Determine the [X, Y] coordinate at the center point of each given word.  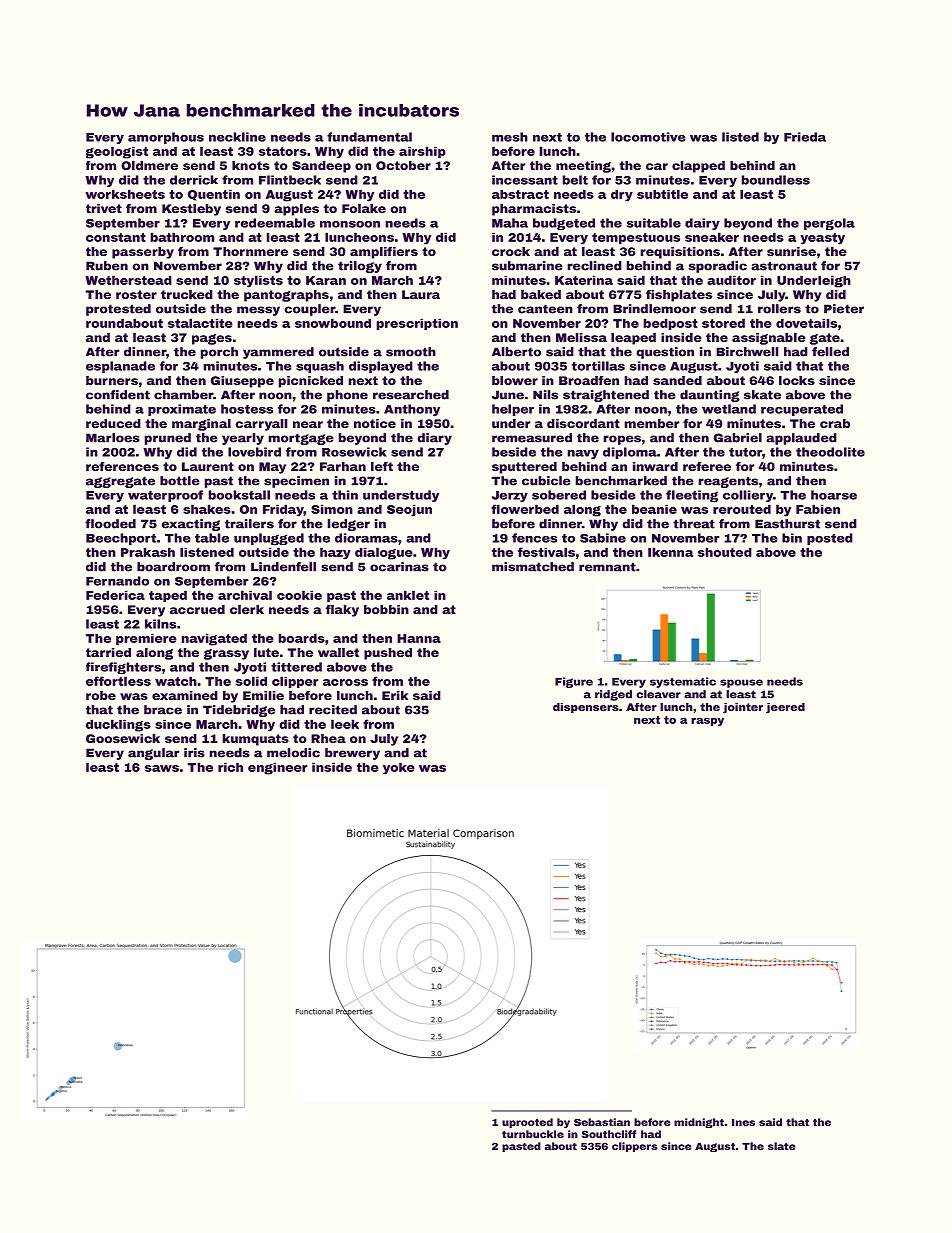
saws [162, 768]
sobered [559, 495]
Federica [115, 595]
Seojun [409, 510]
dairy [702, 224]
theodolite [830, 452]
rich [230, 767]
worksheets [125, 194]
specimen [296, 482]
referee [707, 466]
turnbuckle [533, 1134]
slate [781, 1146]
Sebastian [602, 1122]
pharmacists [534, 210]
